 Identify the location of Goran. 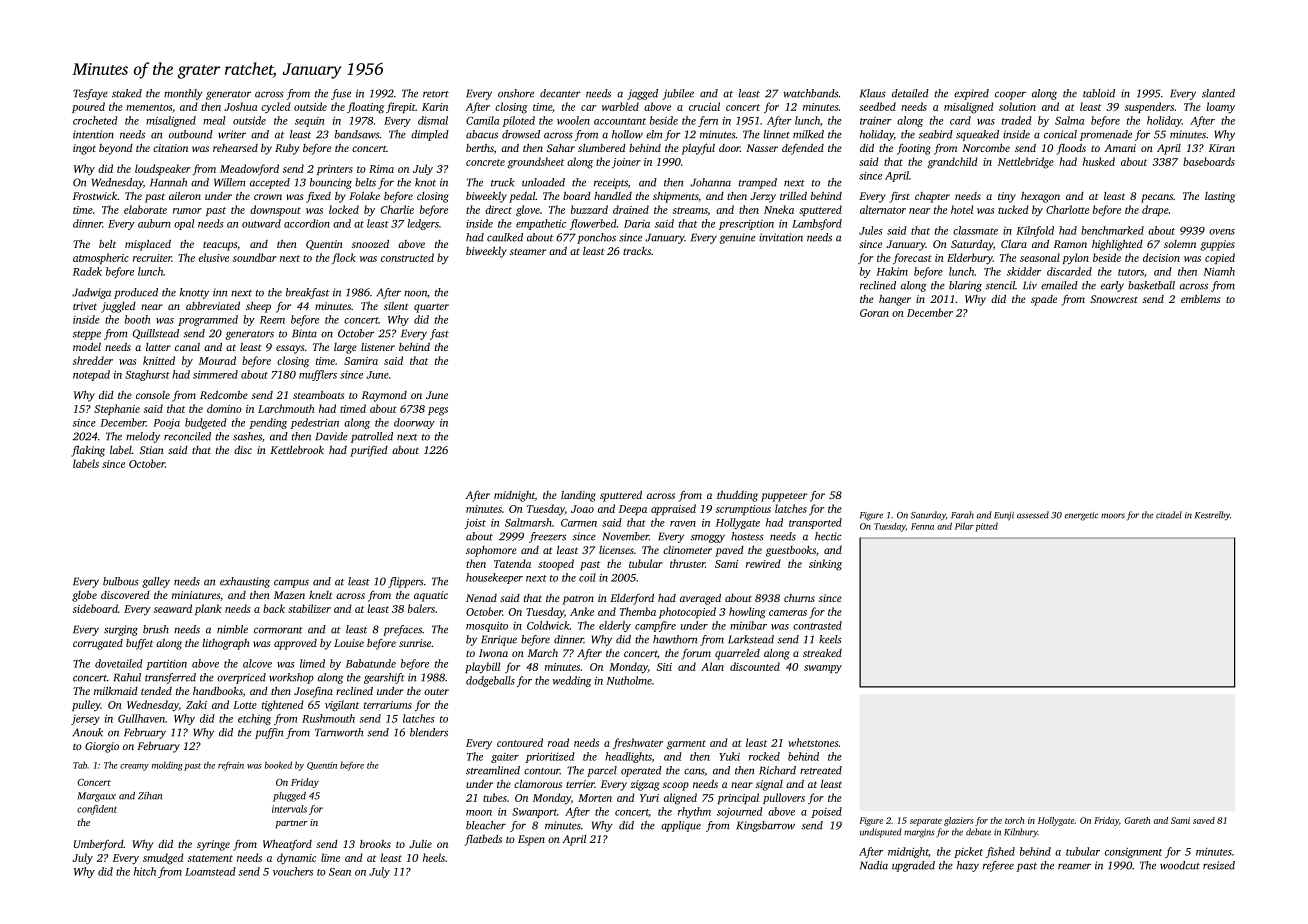
(874, 313).
